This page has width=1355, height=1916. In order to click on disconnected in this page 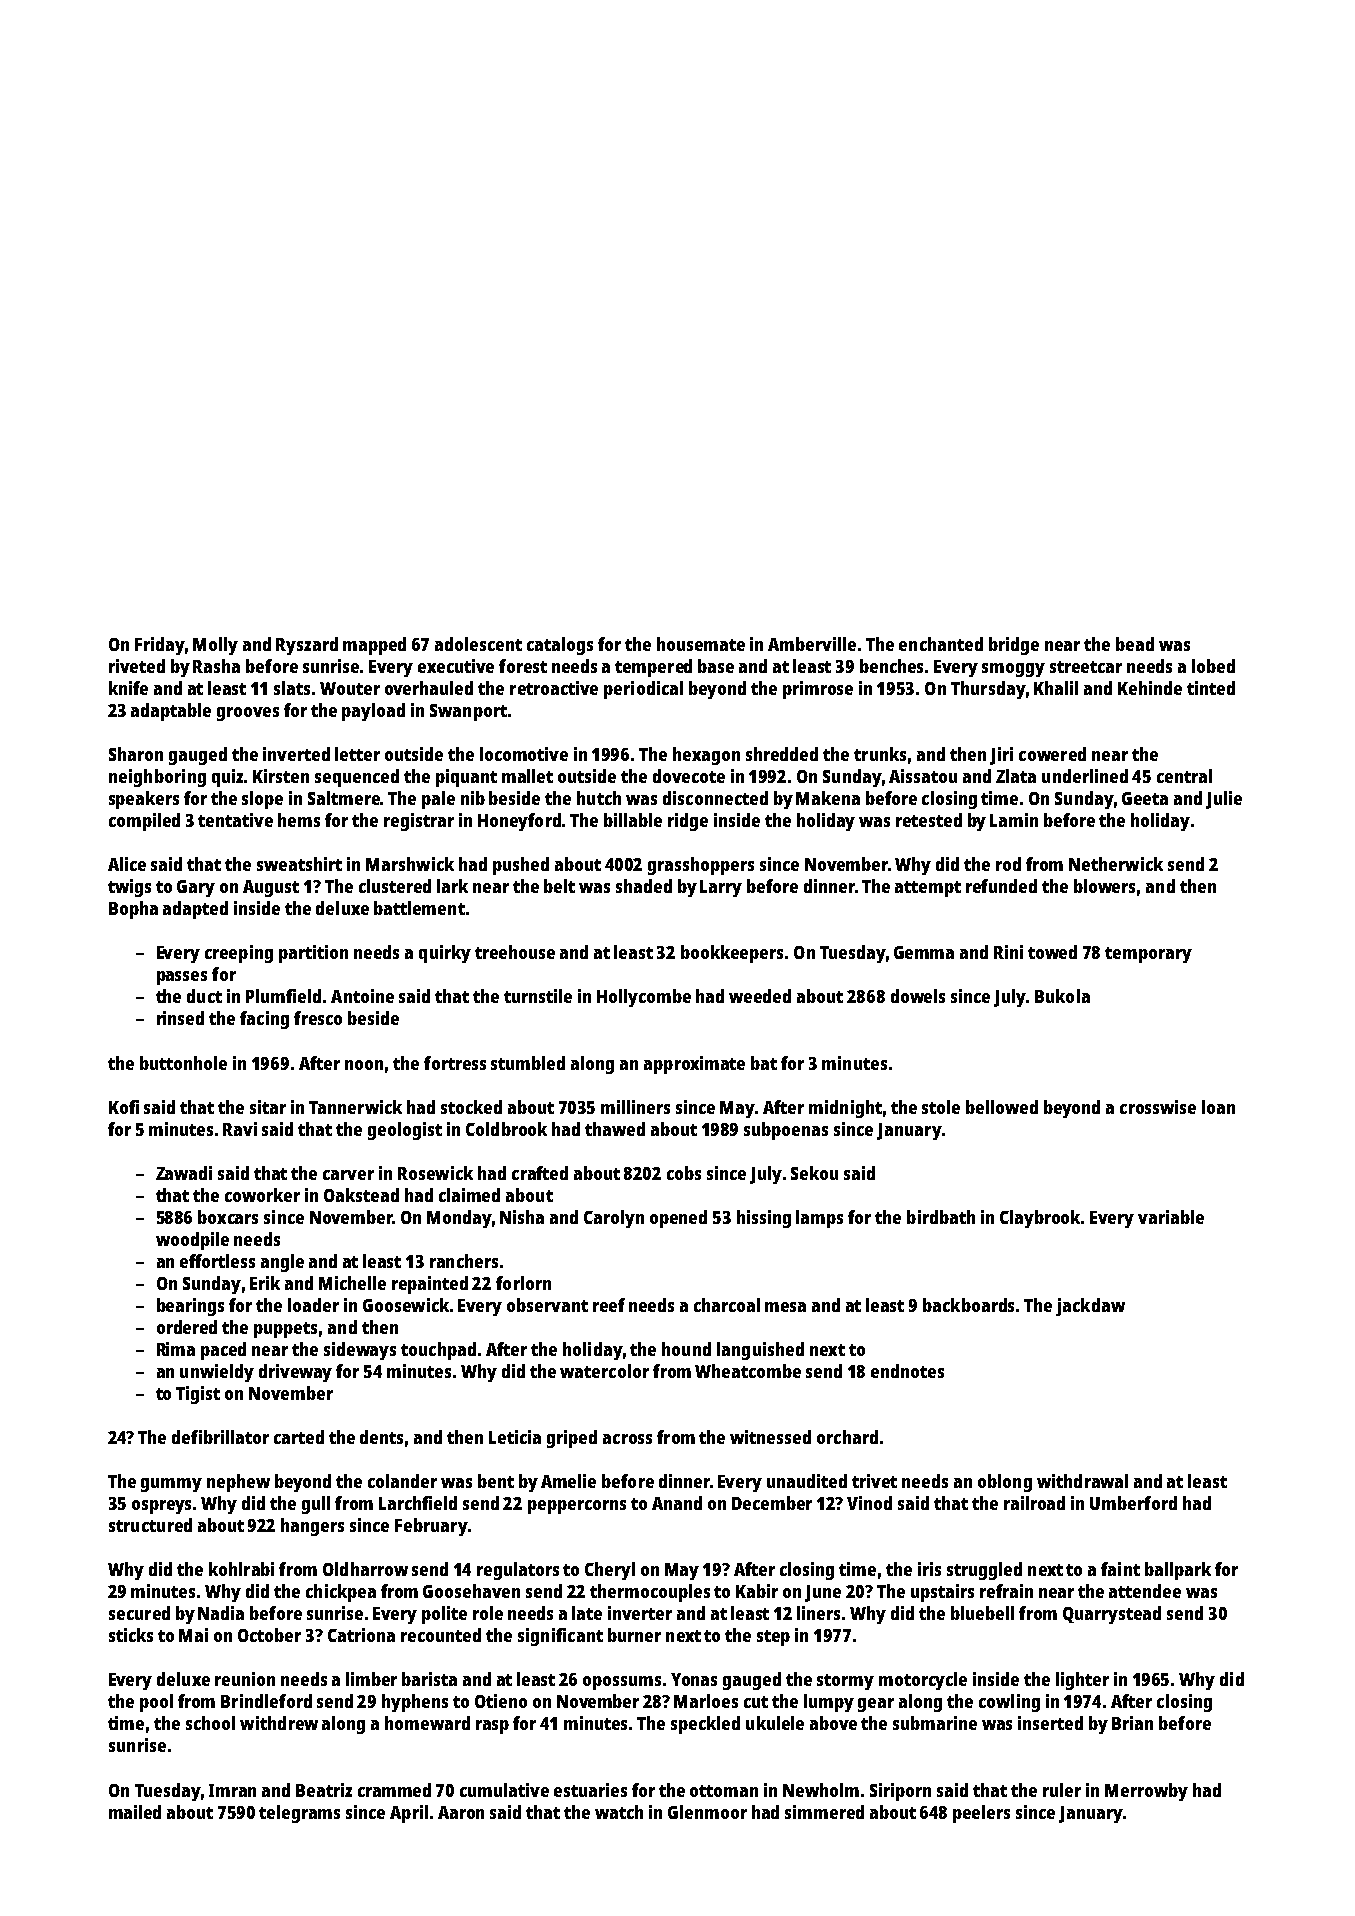, I will do `click(715, 798)`.
